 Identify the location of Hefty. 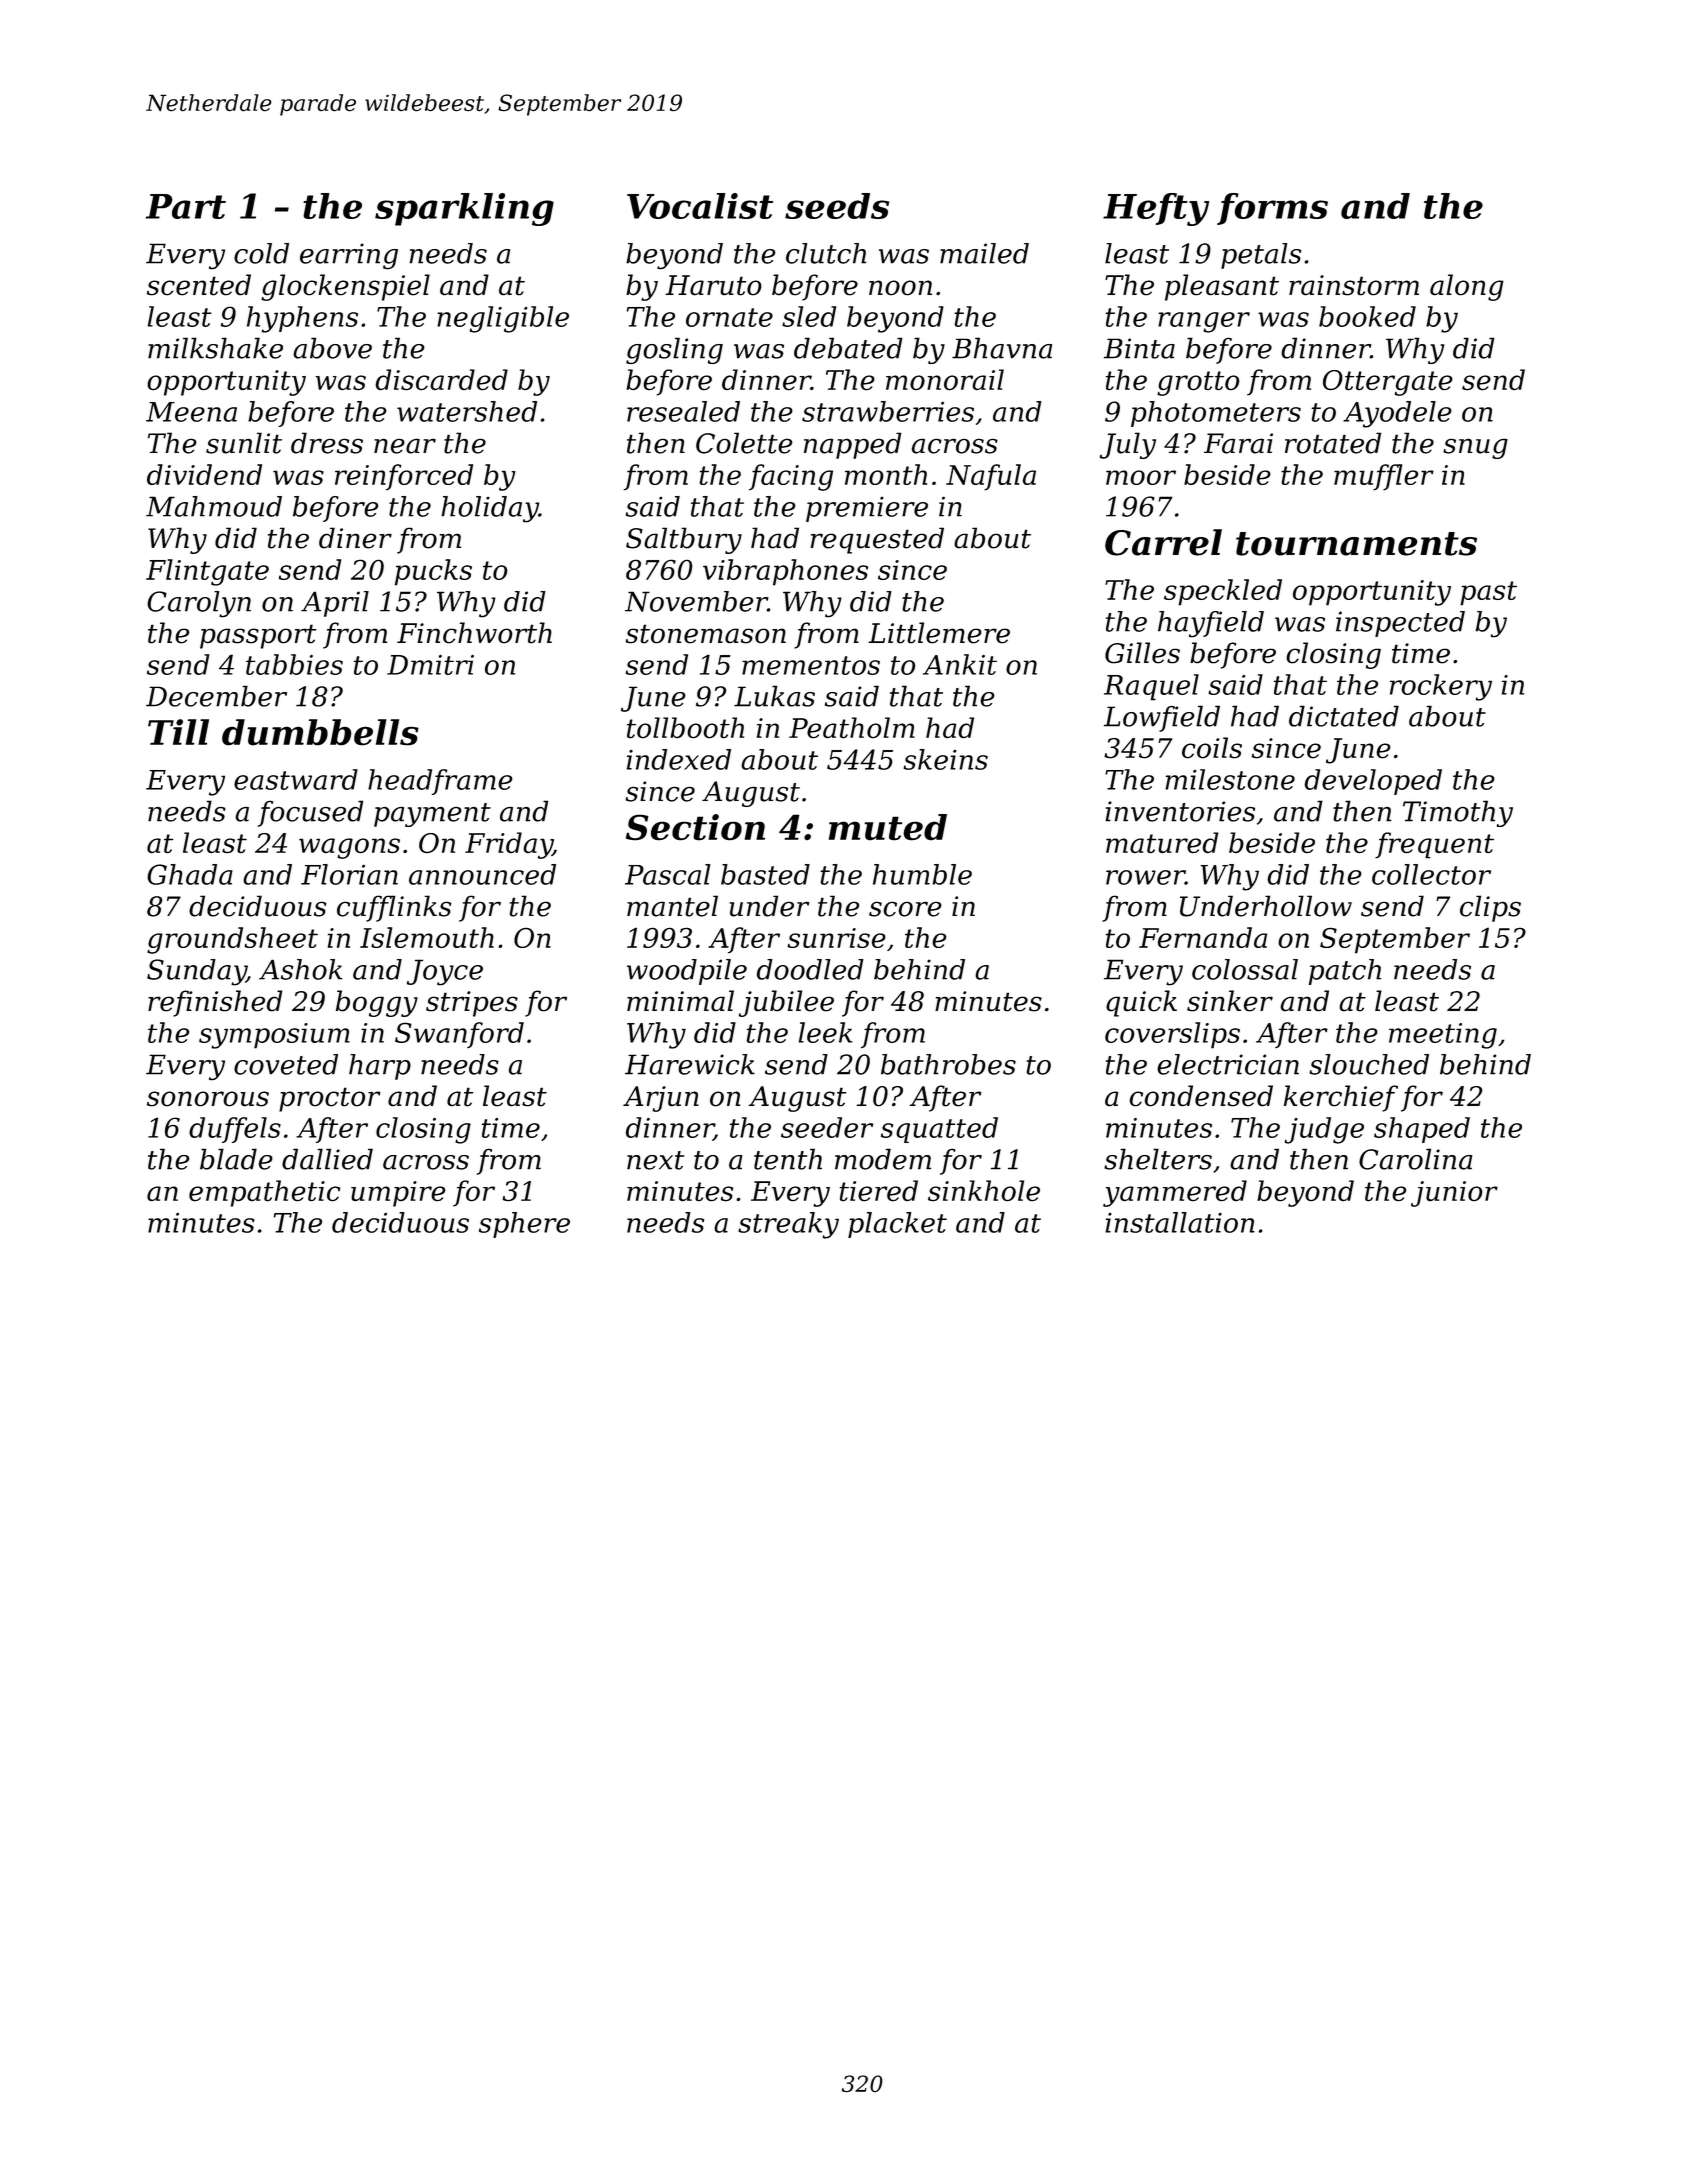
(1156, 209).
